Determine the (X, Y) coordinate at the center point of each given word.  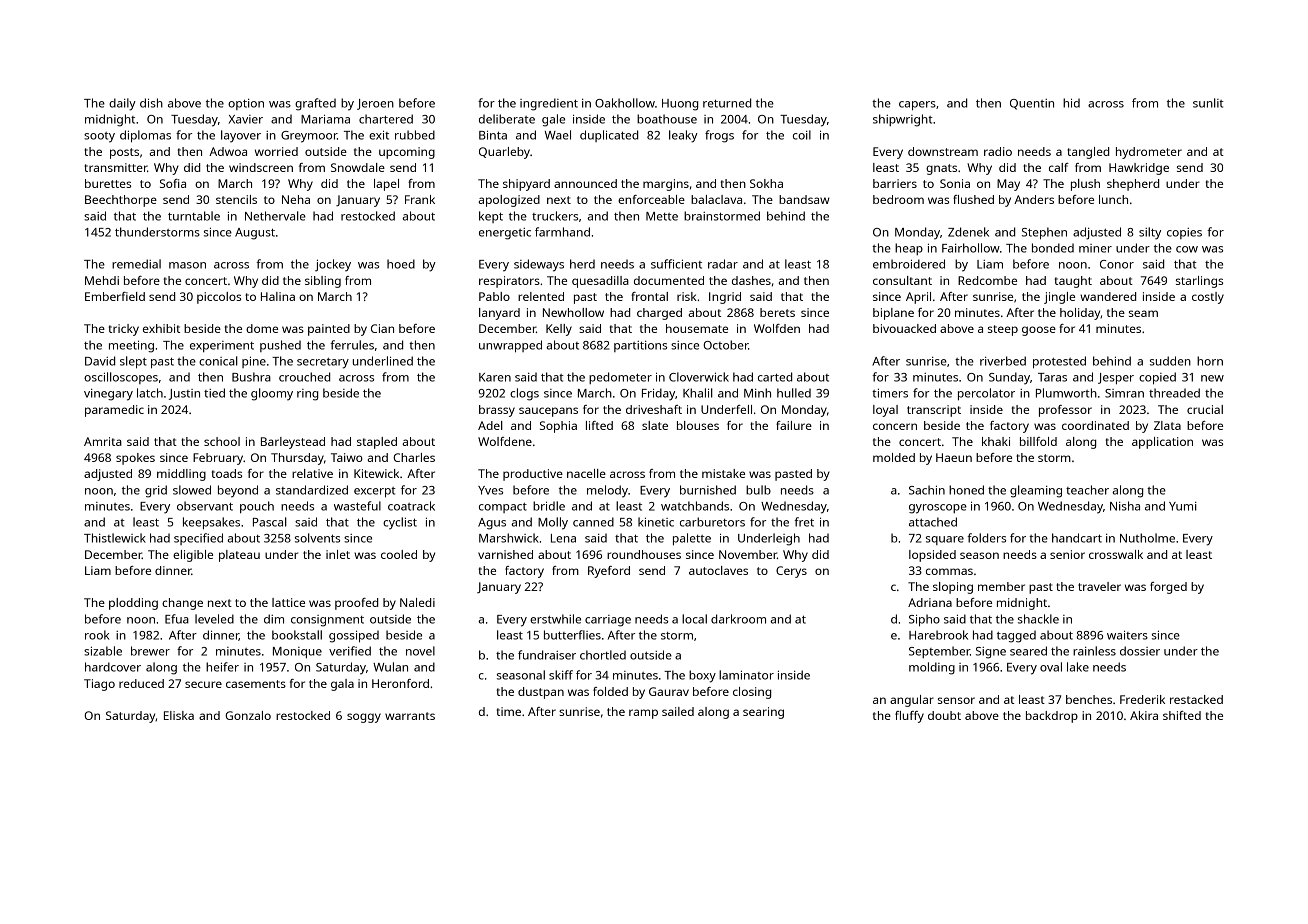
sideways (539, 265)
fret (804, 522)
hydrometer (1149, 153)
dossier (1140, 651)
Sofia (173, 183)
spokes (135, 459)
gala (342, 685)
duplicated (609, 136)
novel (420, 651)
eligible (193, 556)
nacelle (586, 473)
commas (949, 571)
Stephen (1044, 233)
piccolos (219, 298)
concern (895, 426)
